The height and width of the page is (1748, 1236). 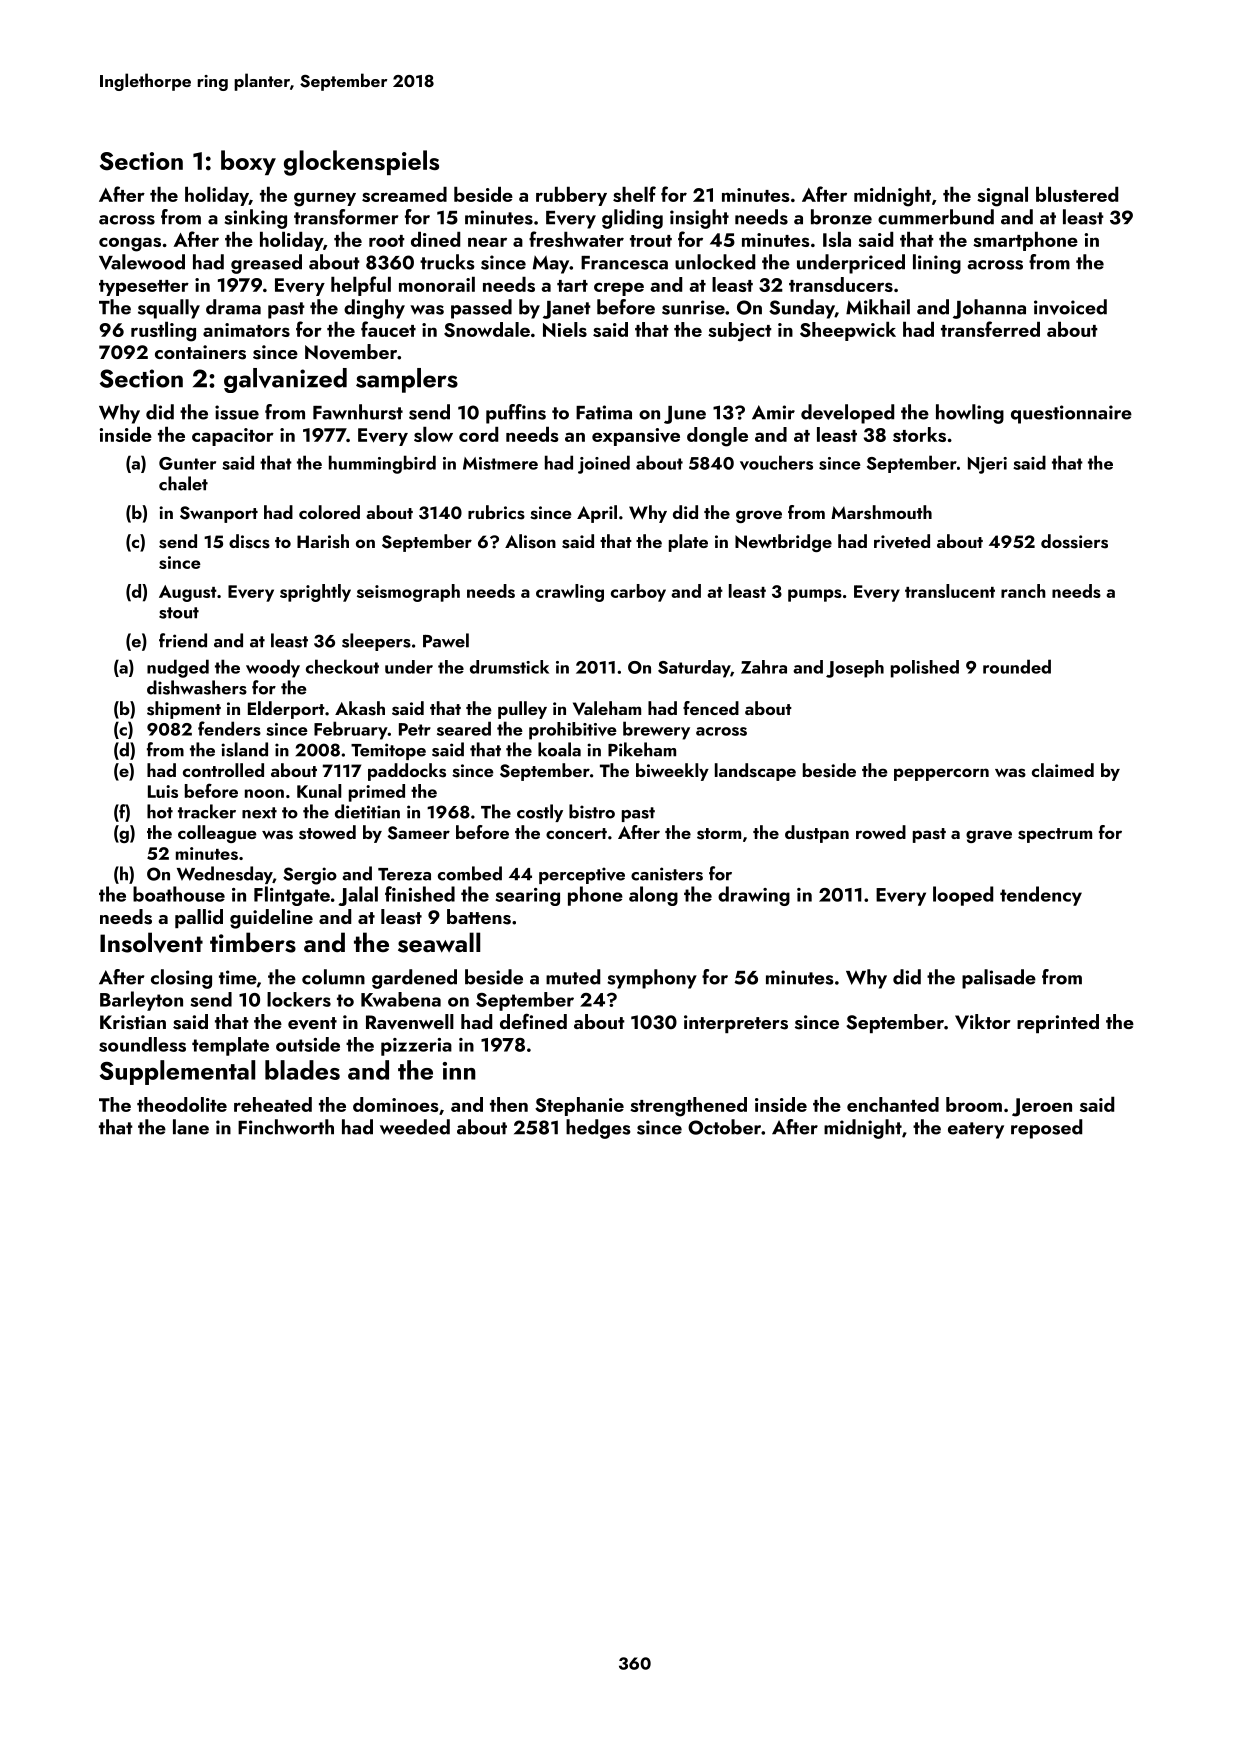 I want to click on stout, so click(x=179, y=613).
